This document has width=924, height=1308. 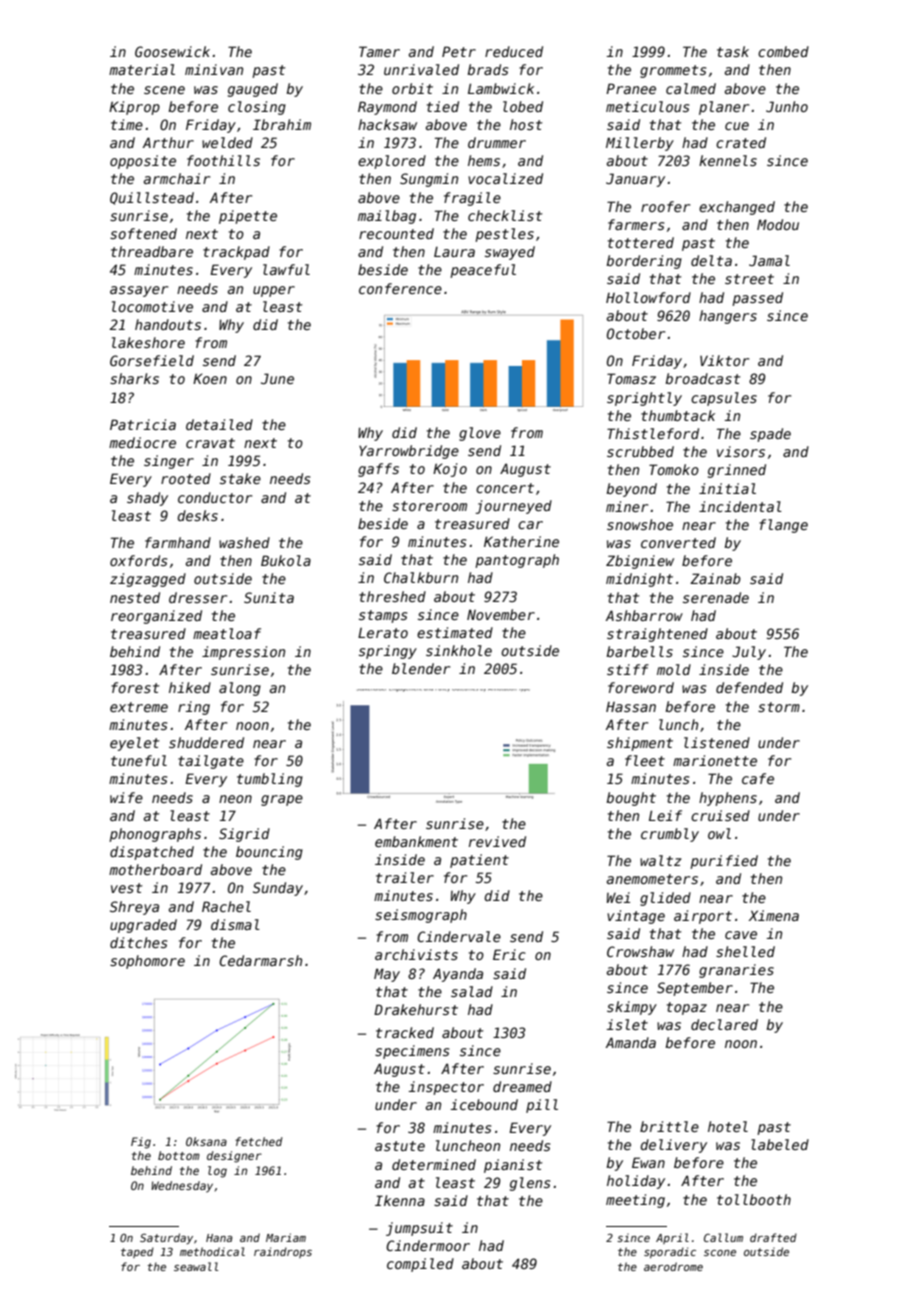 What do you see at coordinates (235, 924) in the document?
I see `dismal` at bounding box center [235, 924].
